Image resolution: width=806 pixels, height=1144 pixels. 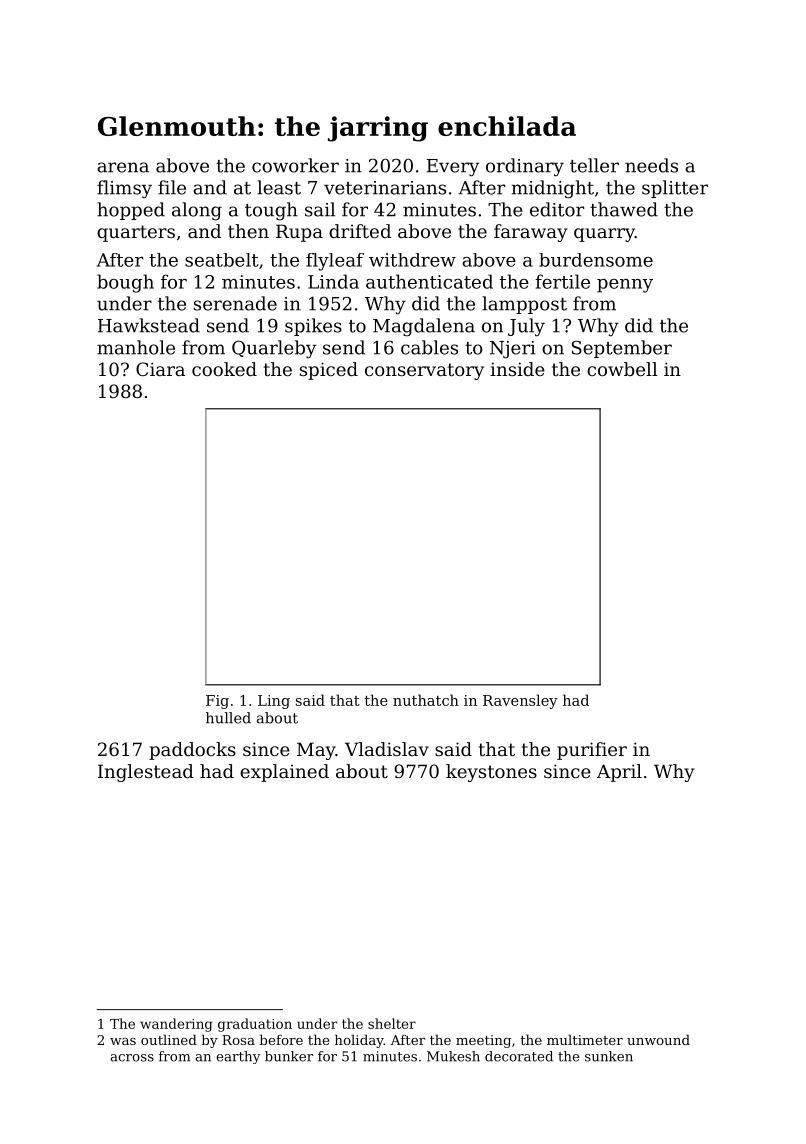 I want to click on conservatory, so click(x=424, y=371).
